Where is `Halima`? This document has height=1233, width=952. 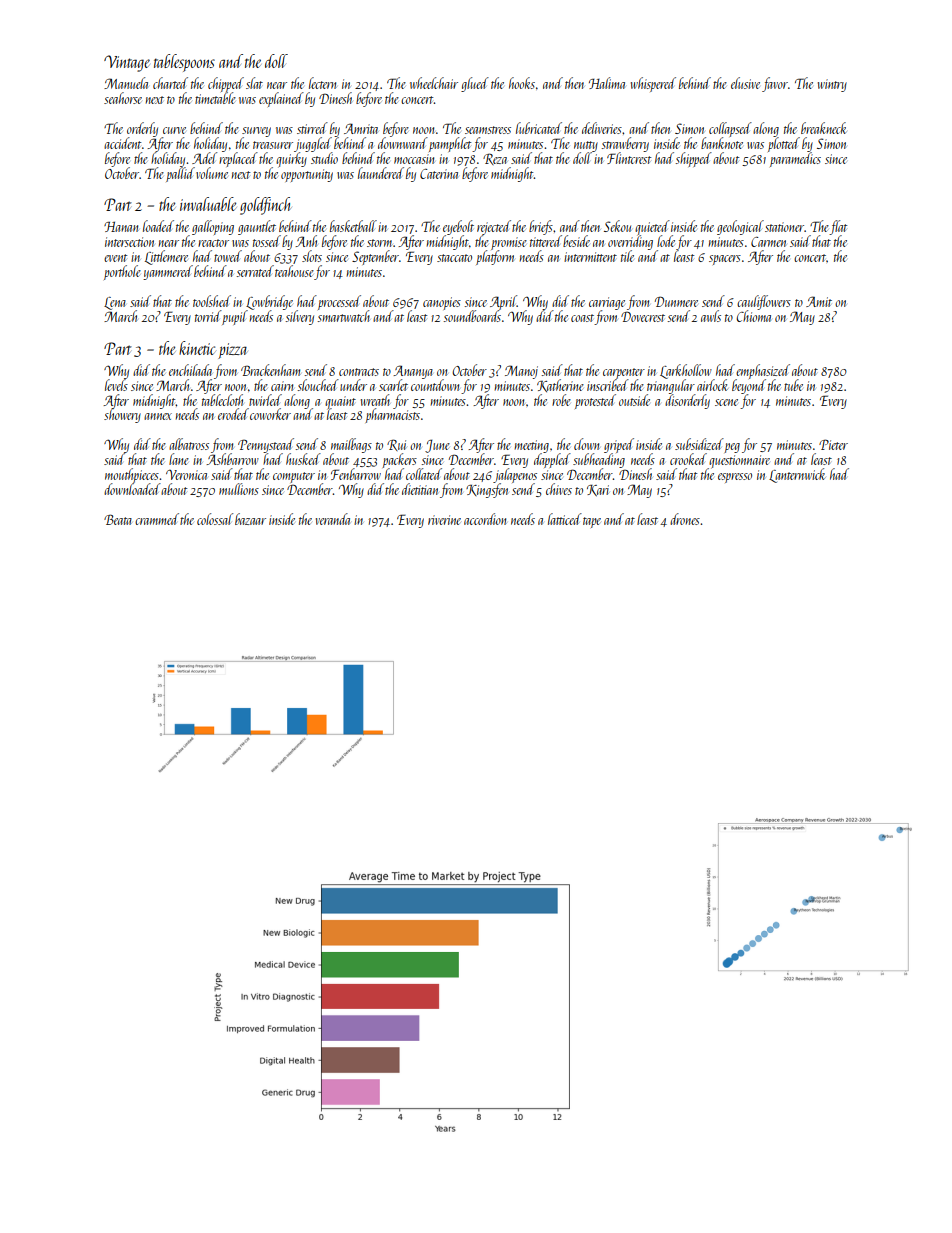 Halima is located at coordinates (607, 83).
